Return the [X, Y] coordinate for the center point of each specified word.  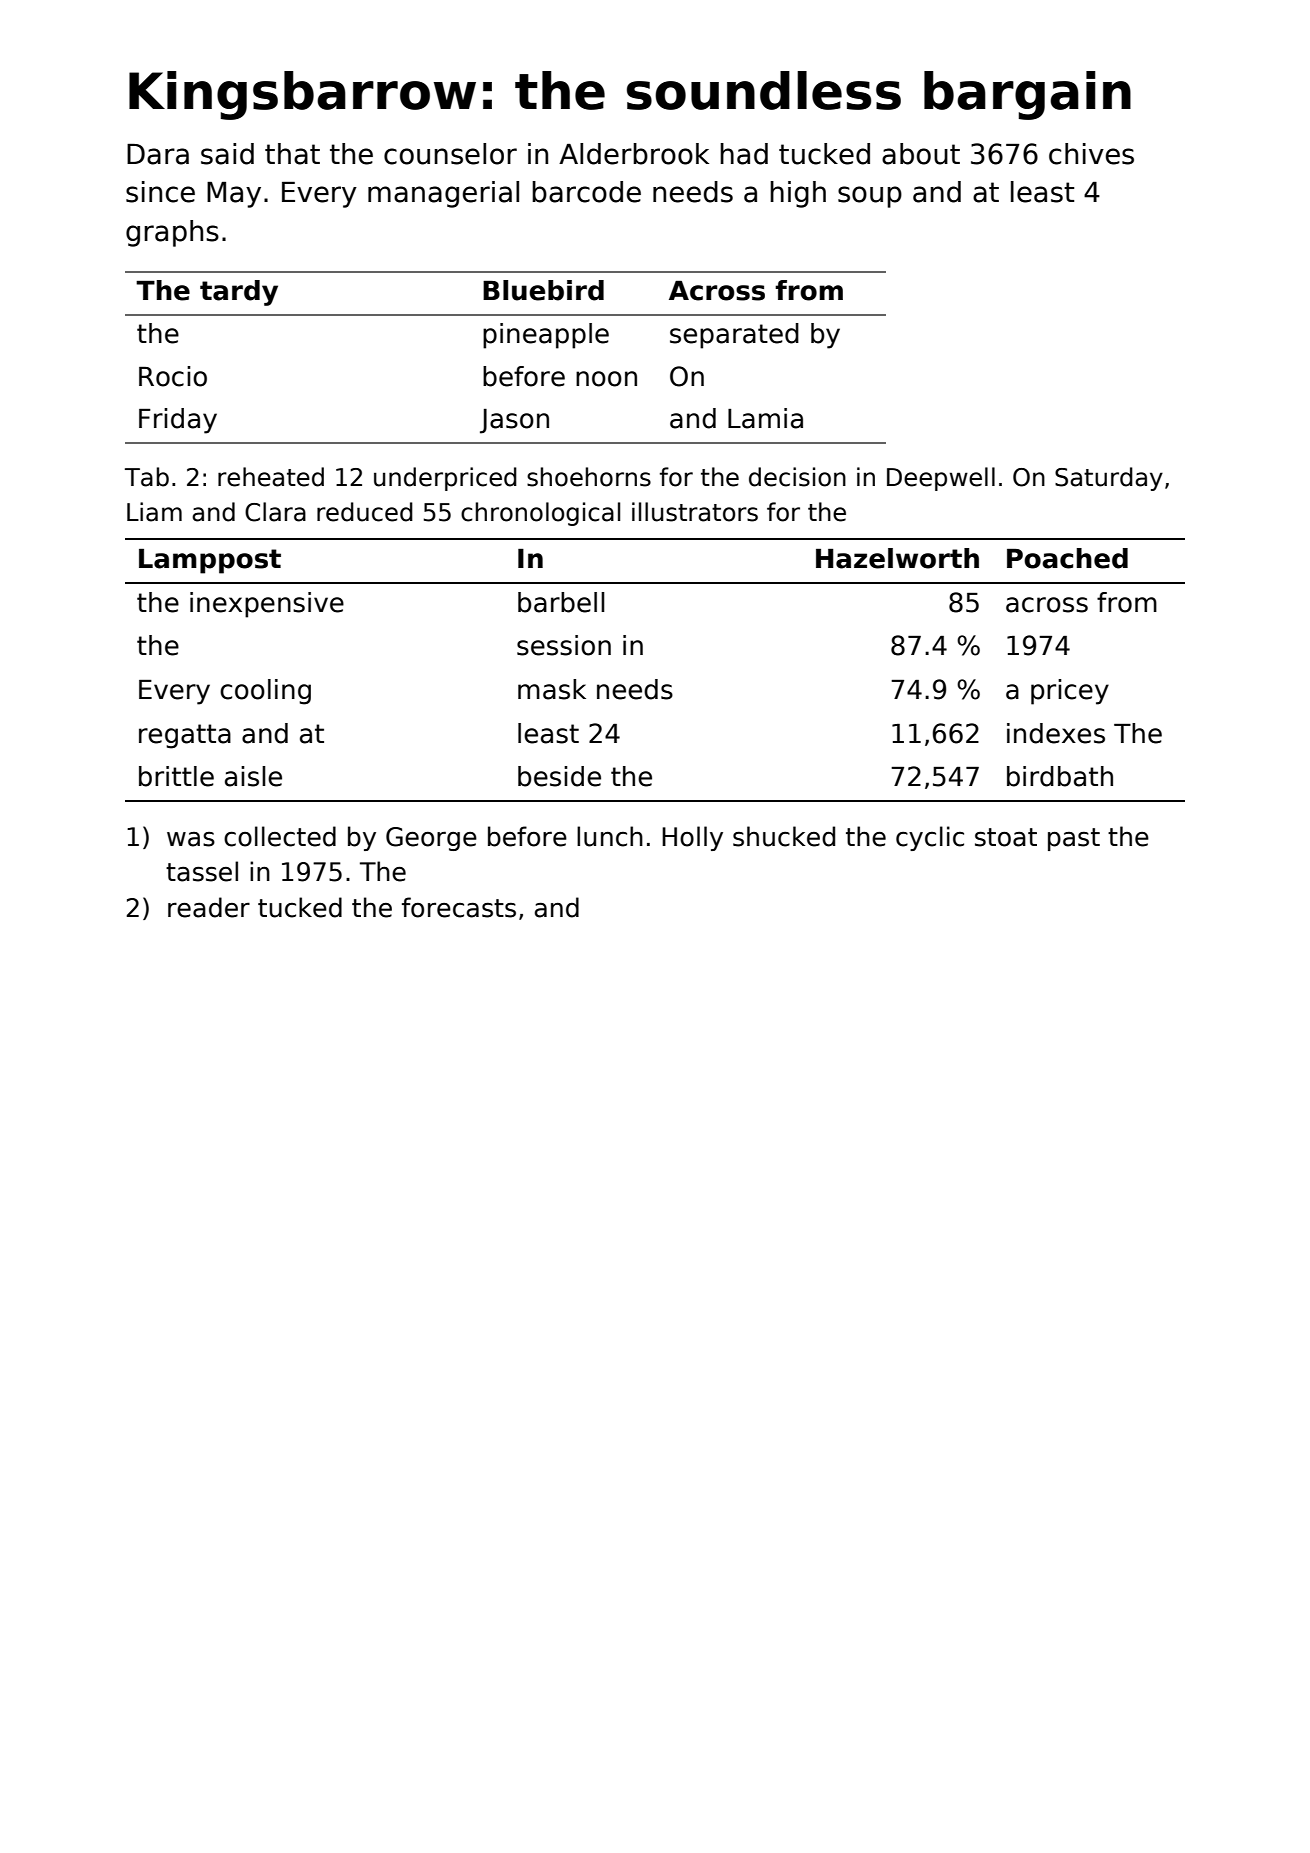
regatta [185, 736]
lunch [610, 836]
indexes [1056, 733]
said [227, 154]
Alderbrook [634, 154]
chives [1091, 154]
